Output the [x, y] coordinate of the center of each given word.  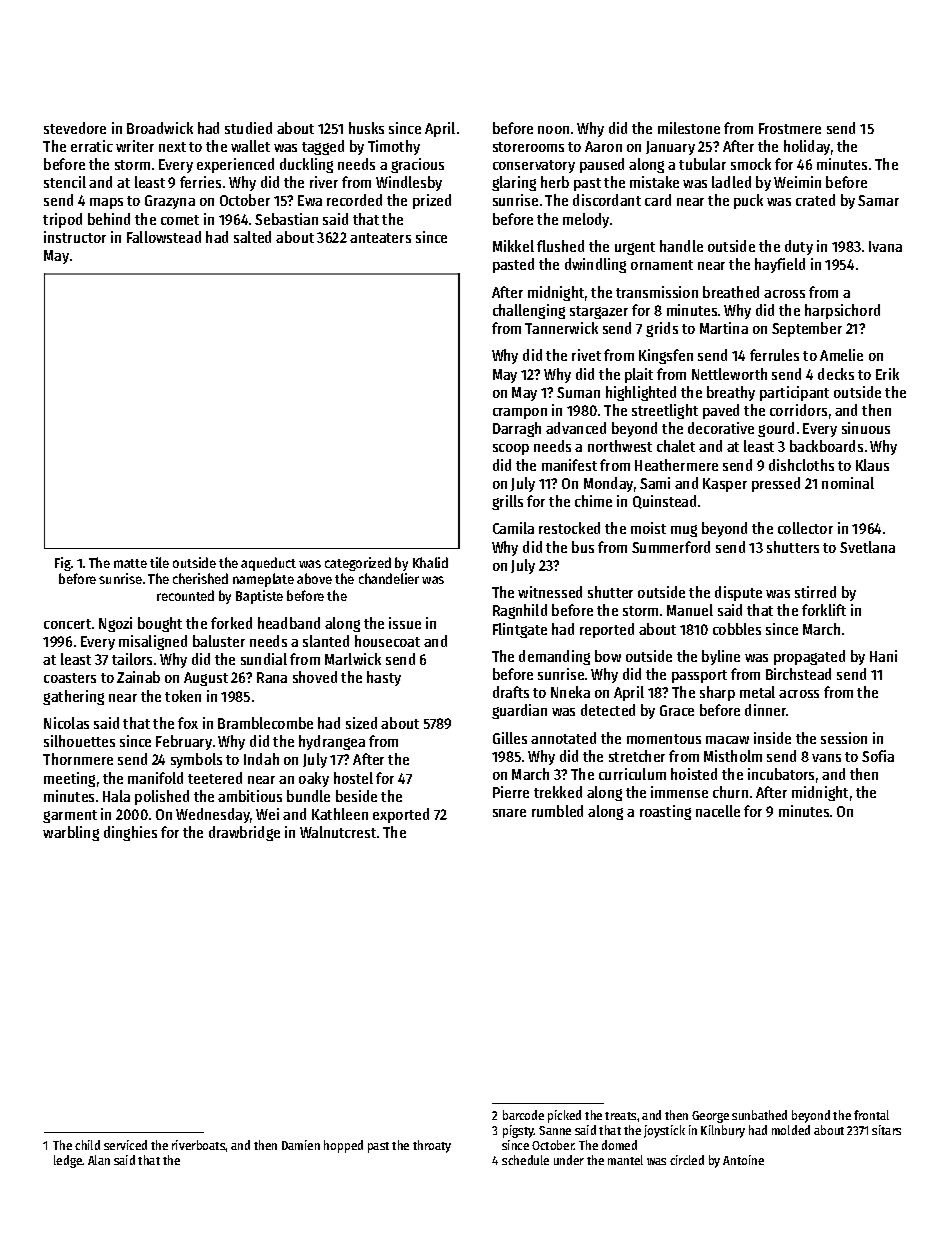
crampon [520, 413]
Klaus [872, 465]
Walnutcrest [338, 832]
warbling [71, 833]
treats [620, 1116]
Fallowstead [164, 237]
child [87, 1145]
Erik [887, 374]
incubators [781, 774]
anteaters [380, 238]
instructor [75, 237]
